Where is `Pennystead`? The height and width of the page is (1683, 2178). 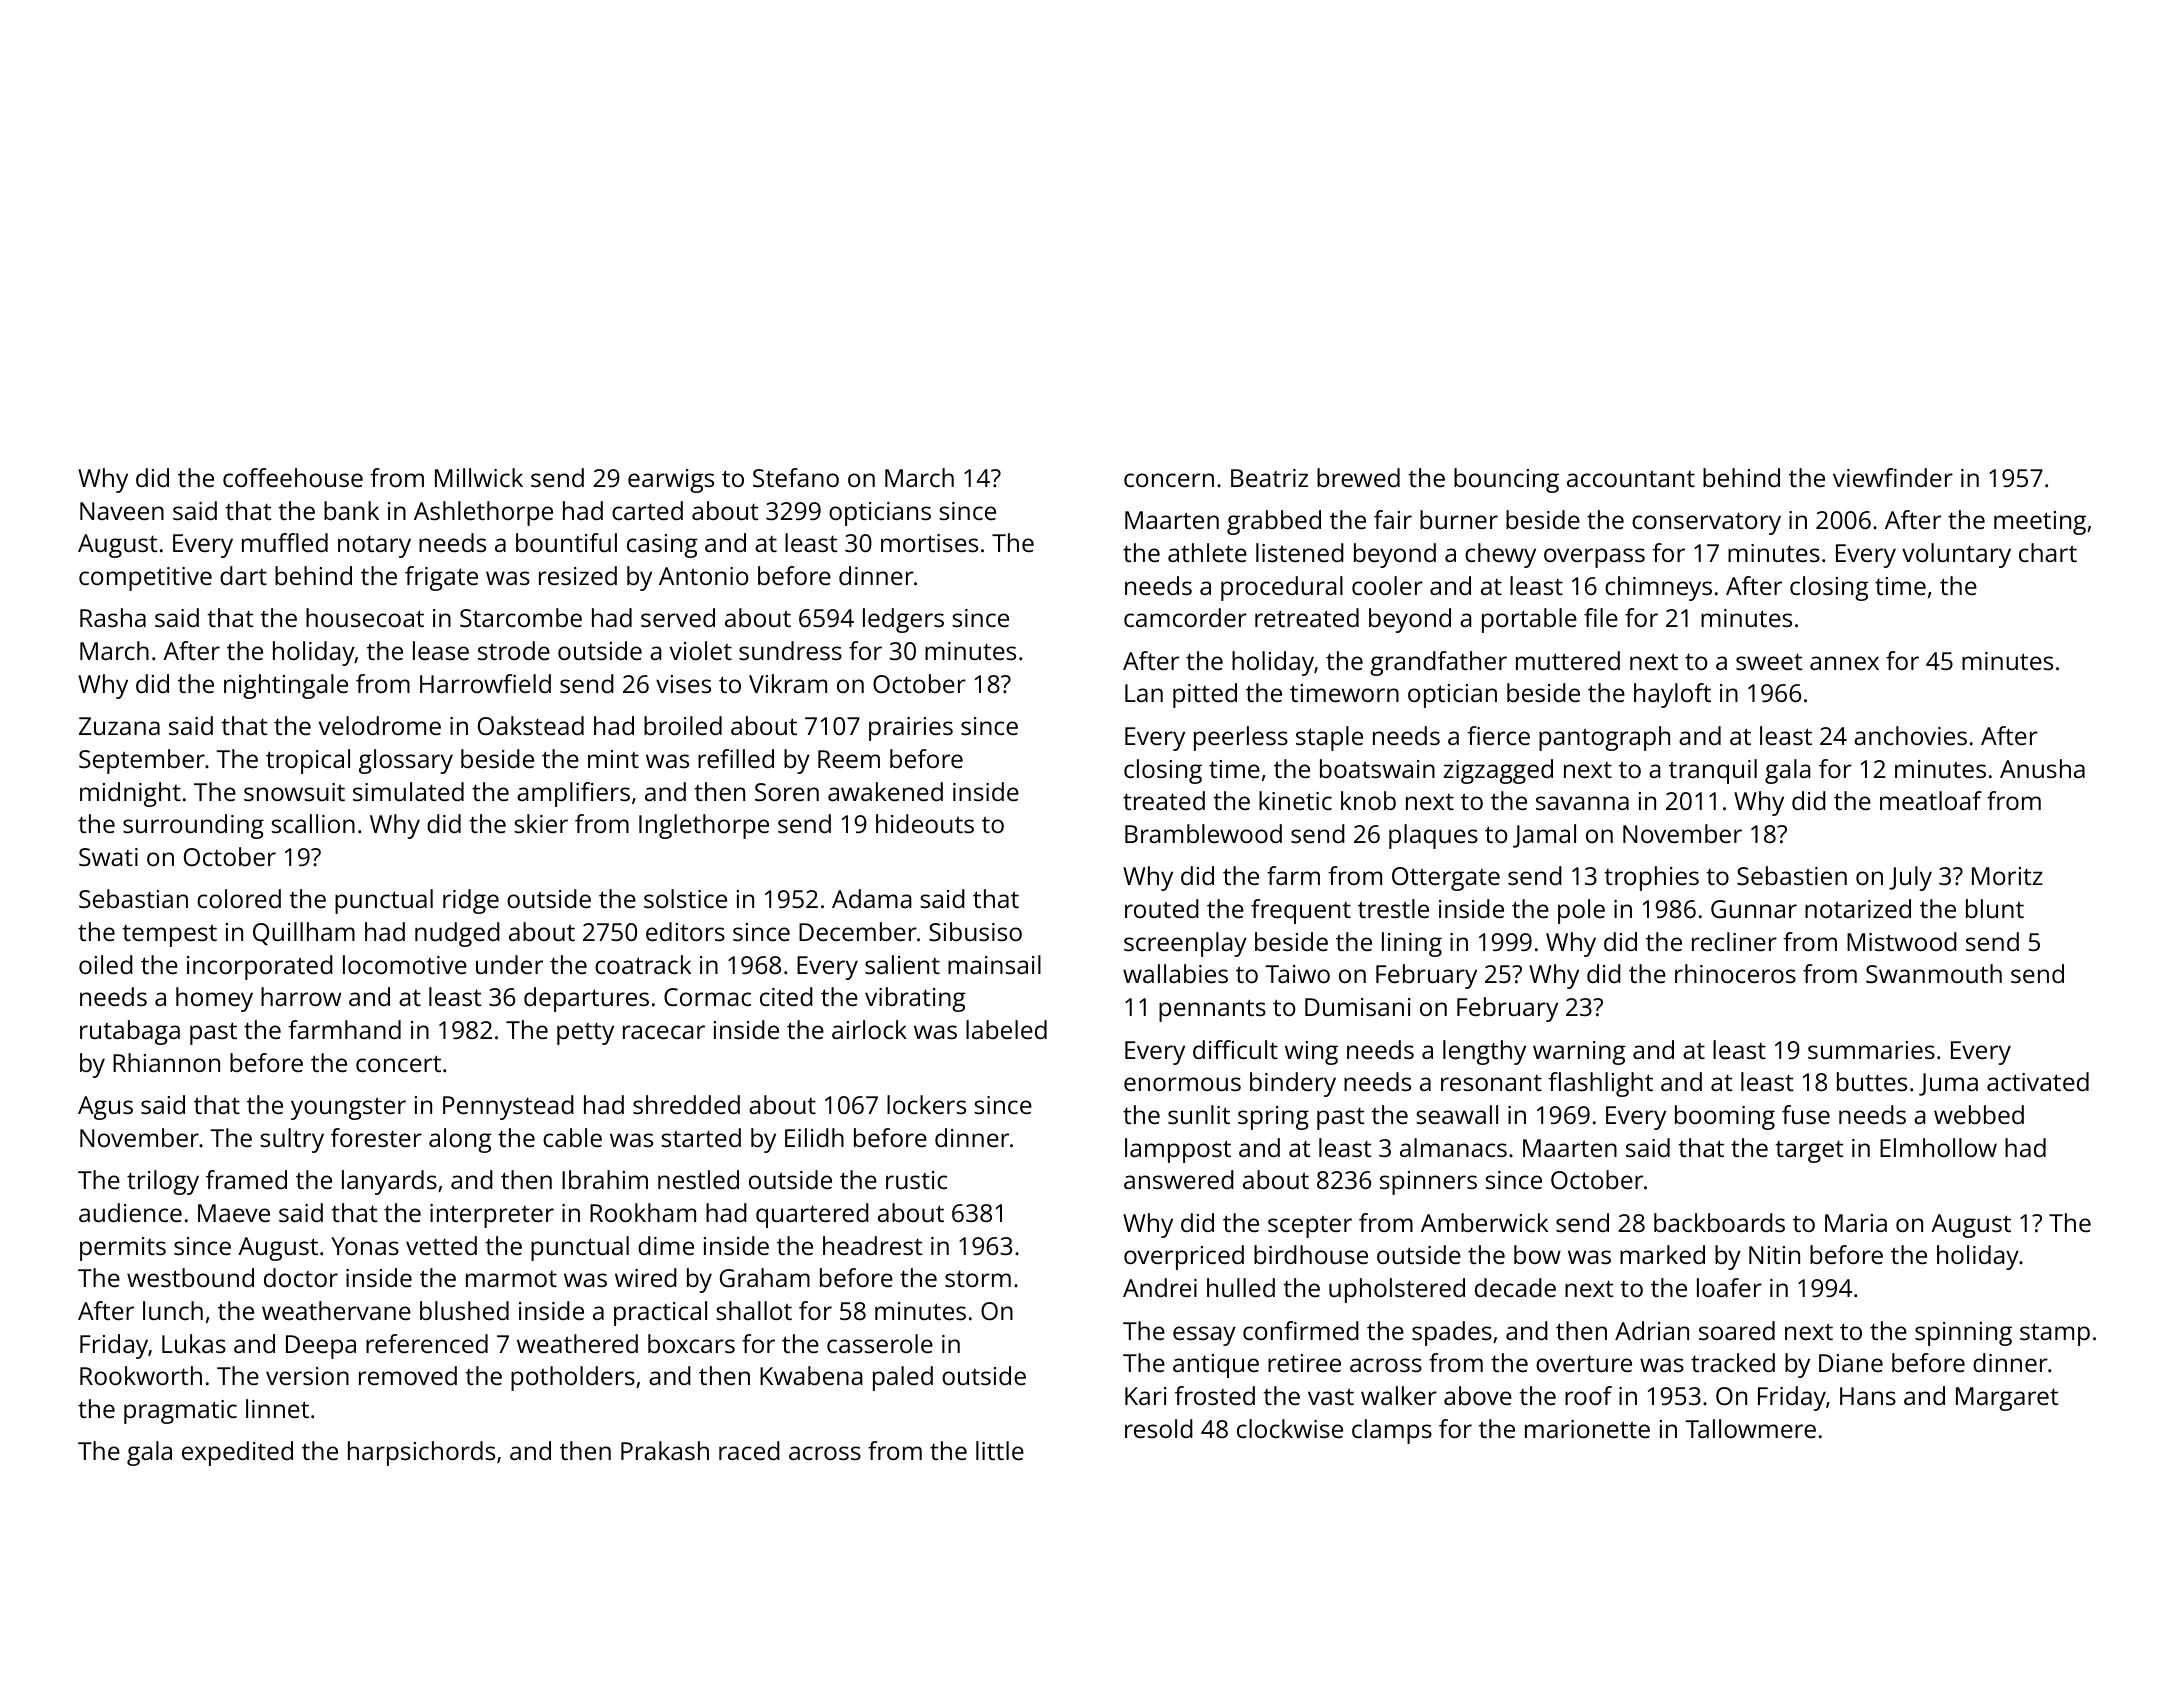
Pennystead is located at coordinates (508, 1107).
